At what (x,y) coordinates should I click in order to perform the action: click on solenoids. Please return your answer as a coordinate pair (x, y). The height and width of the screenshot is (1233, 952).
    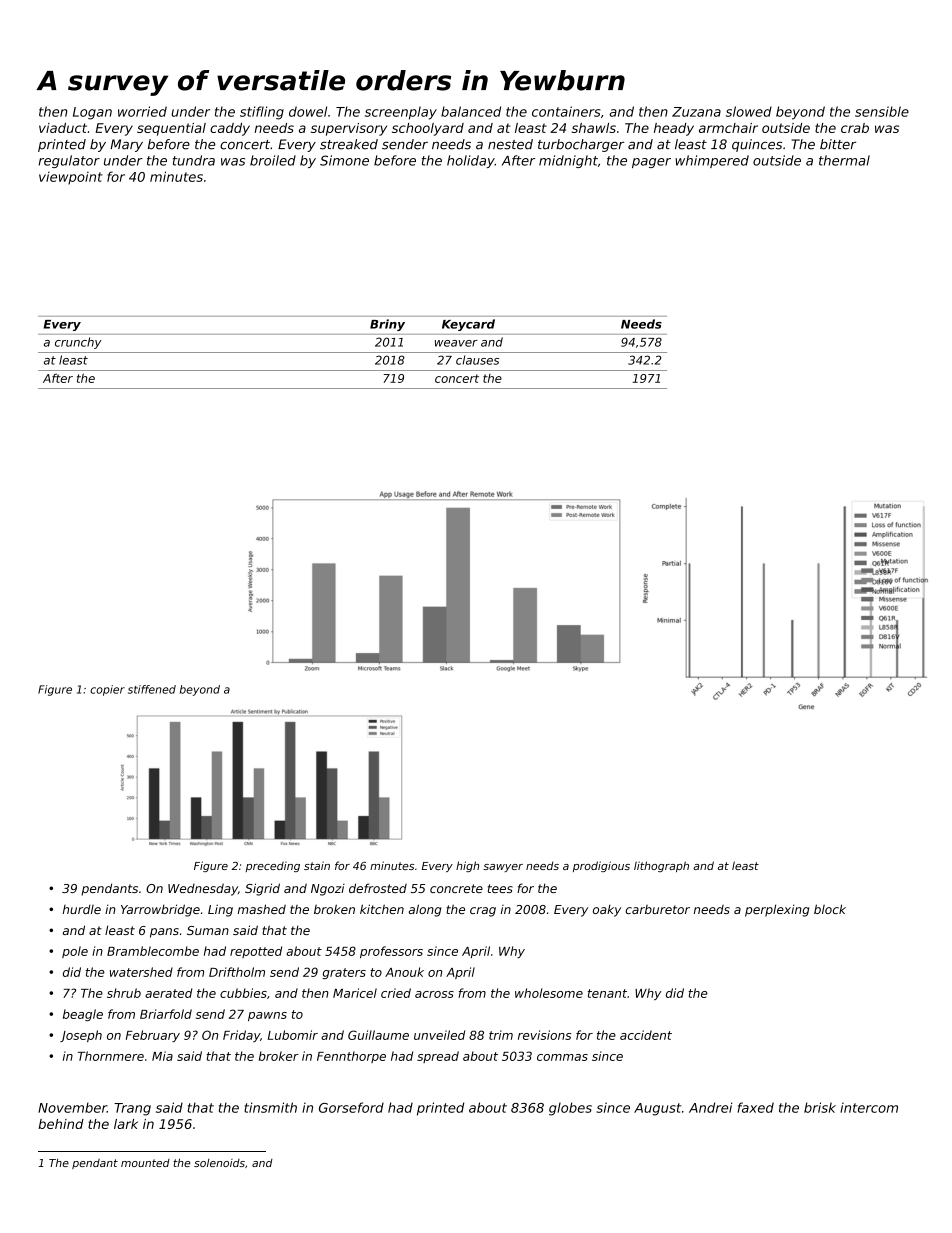
    Looking at the image, I should click on (219, 1163).
